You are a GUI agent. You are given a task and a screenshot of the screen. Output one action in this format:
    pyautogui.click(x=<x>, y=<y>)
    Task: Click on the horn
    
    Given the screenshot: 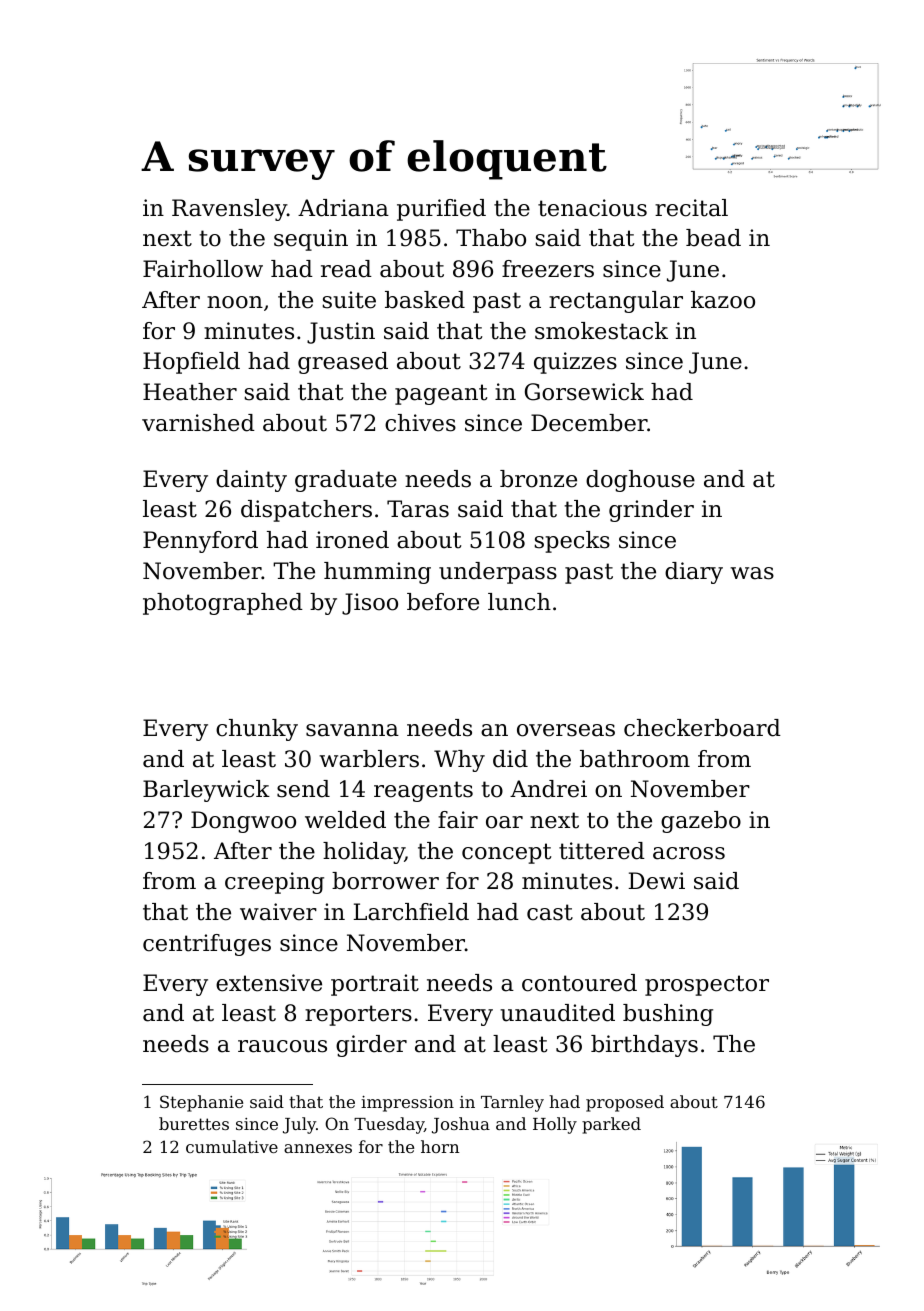 What is the action you would take?
    pyautogui.click(x=440, y=1146)
